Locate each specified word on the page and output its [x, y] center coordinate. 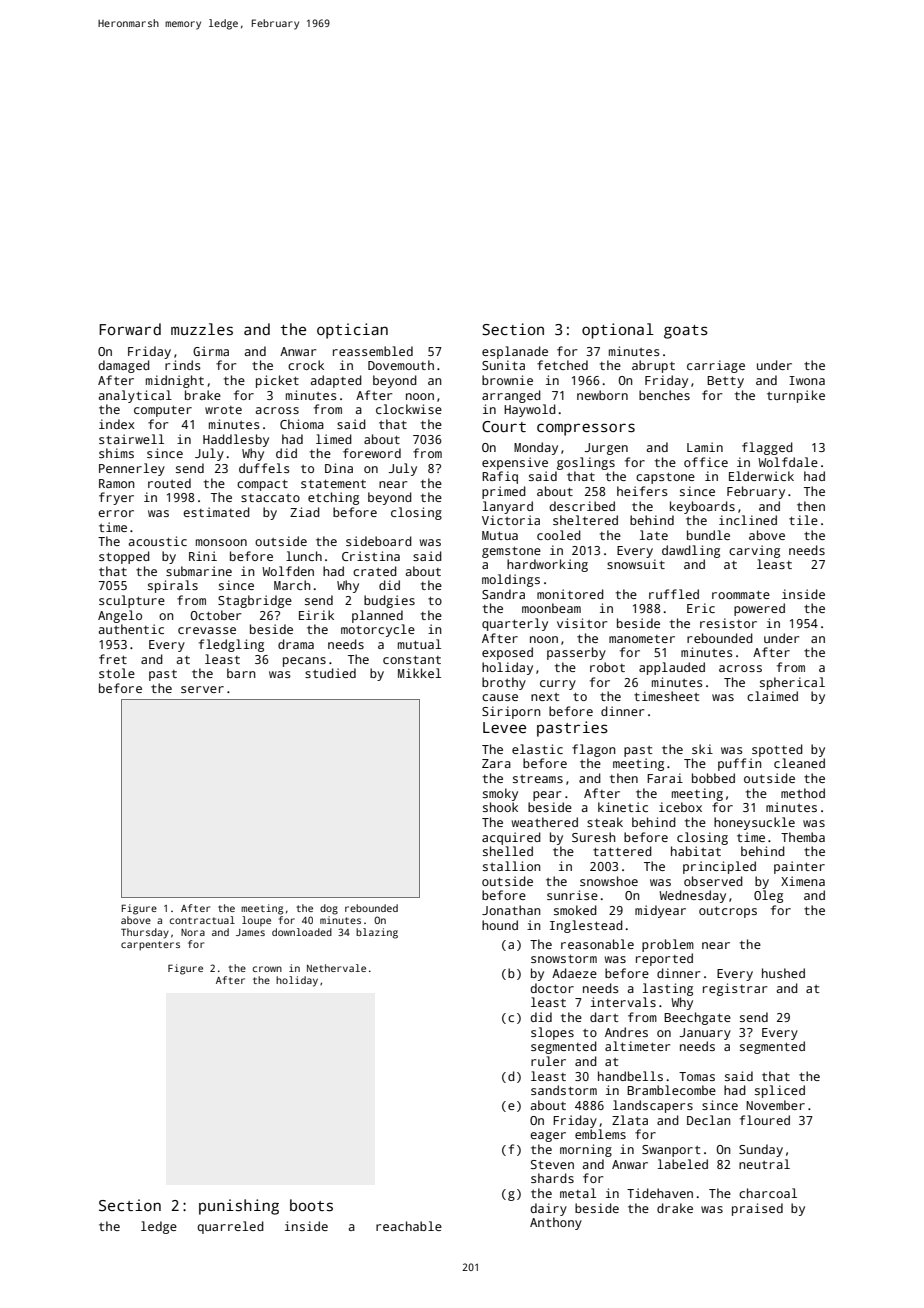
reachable [409, 1226]
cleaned [799, 763]
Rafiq [500, 477]
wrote [223, 410]
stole [117, 673]
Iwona [807, 380]
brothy [504, 683]
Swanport [671, 1151]
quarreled [230, 1227]
